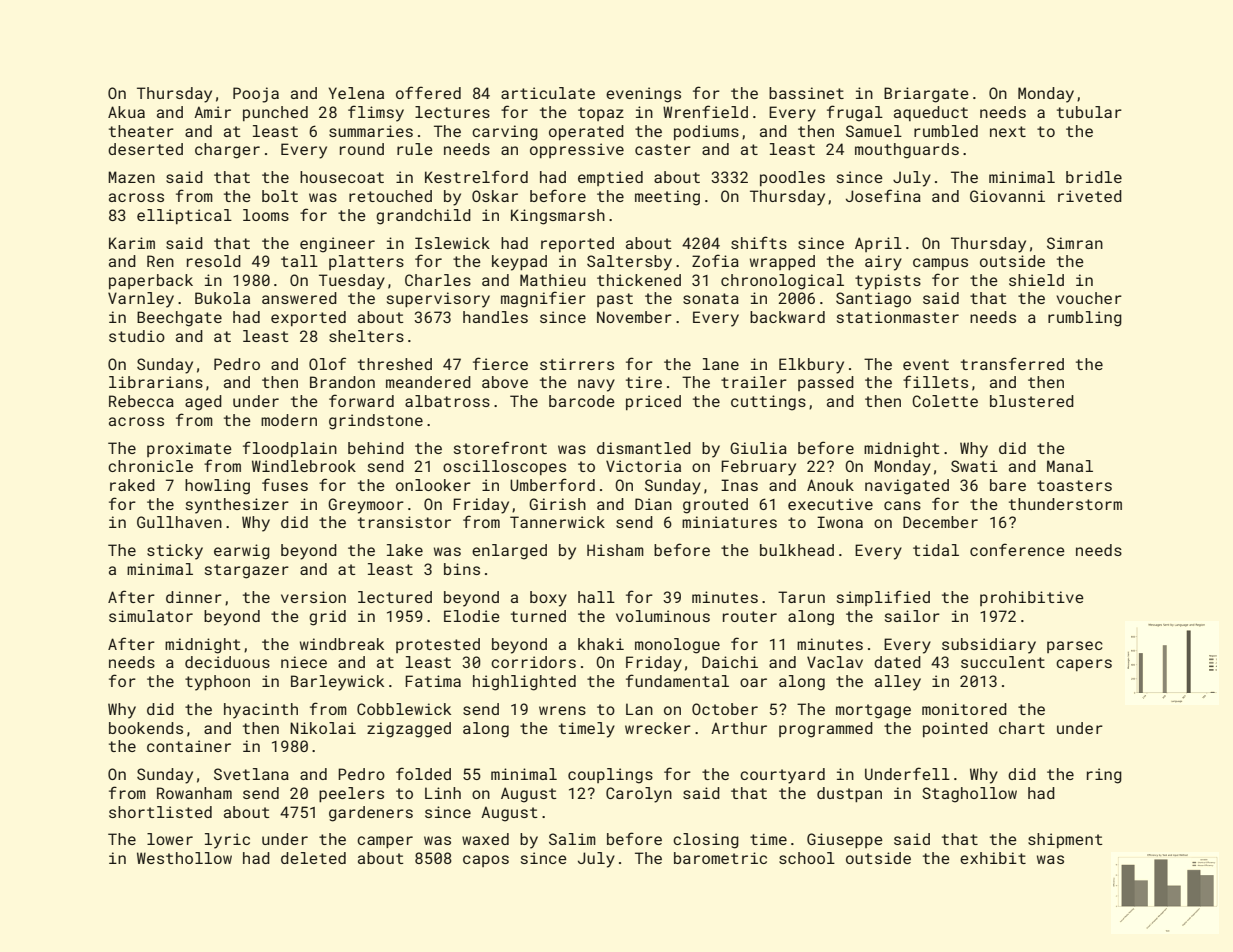 This screenshot has height=952, width=1233. What do you see at coordinates (926, 364) in the screenshot?
I see `event` at bounding box center [926, 364].
